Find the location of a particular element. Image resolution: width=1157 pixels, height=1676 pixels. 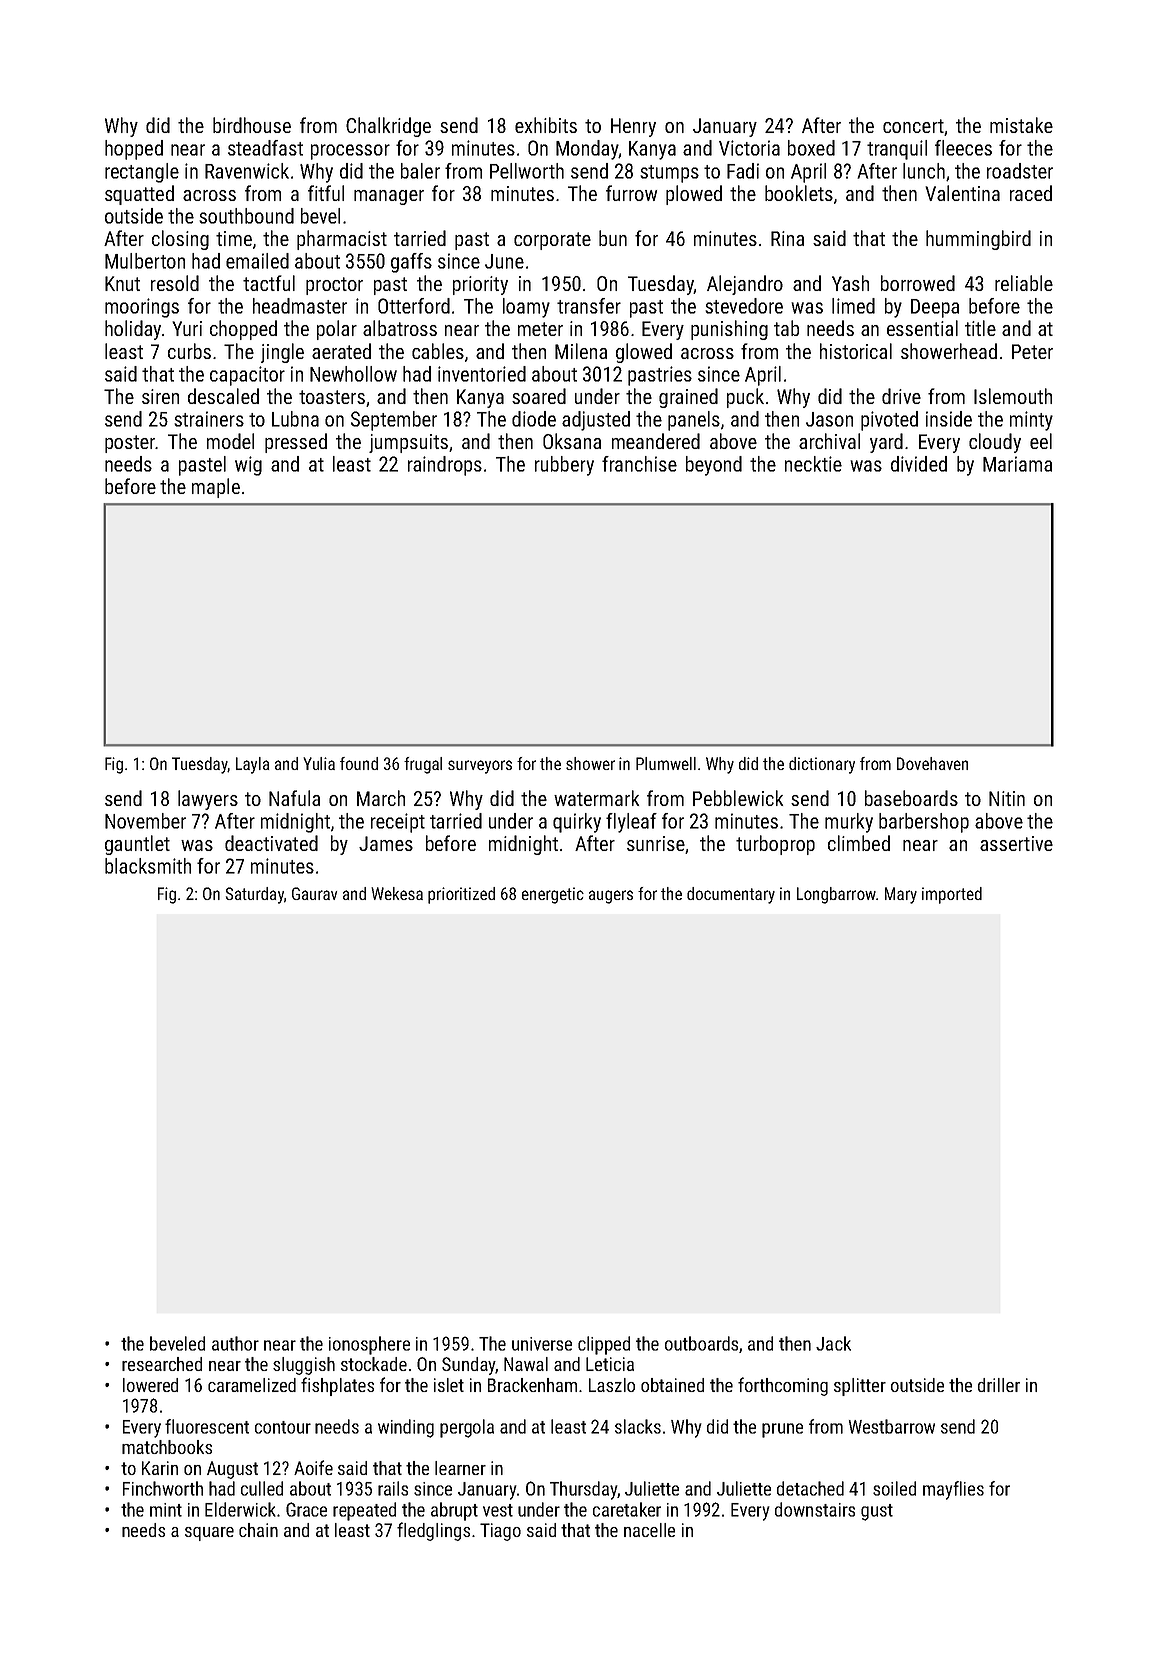

Gaurav is located at coordinates (314, 893).
